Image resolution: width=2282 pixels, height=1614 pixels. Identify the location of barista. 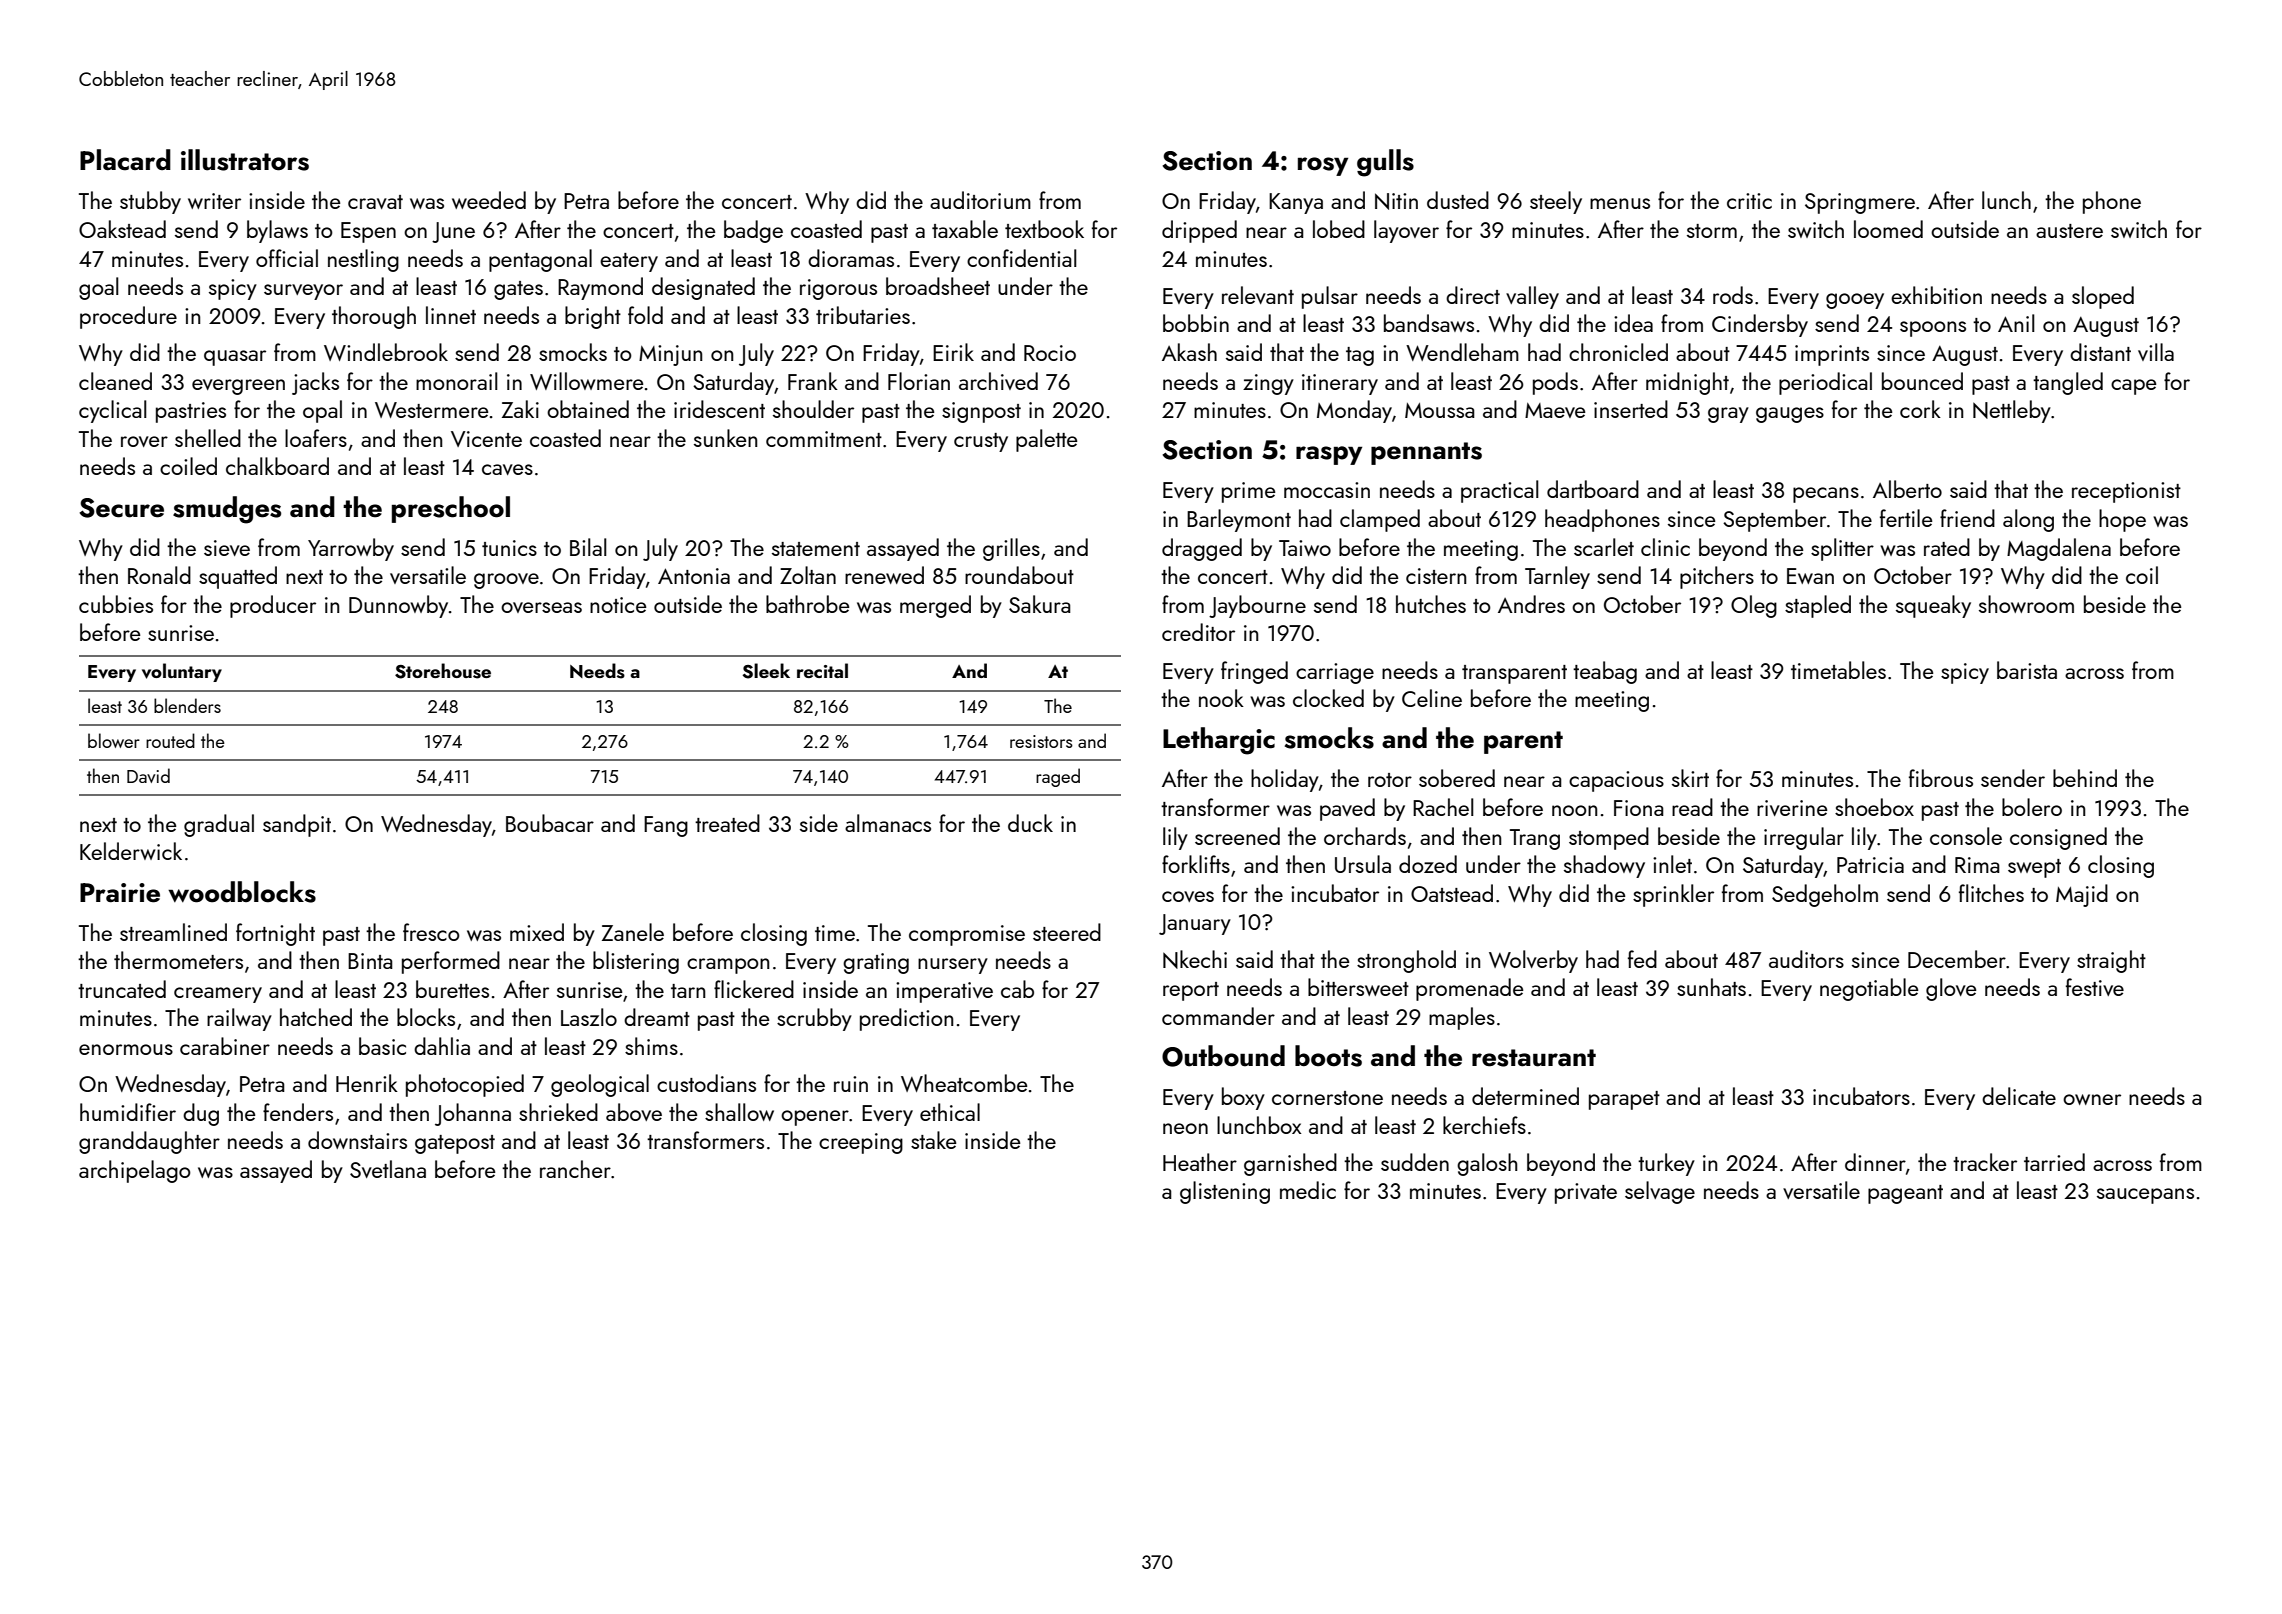
(2027, 670).
